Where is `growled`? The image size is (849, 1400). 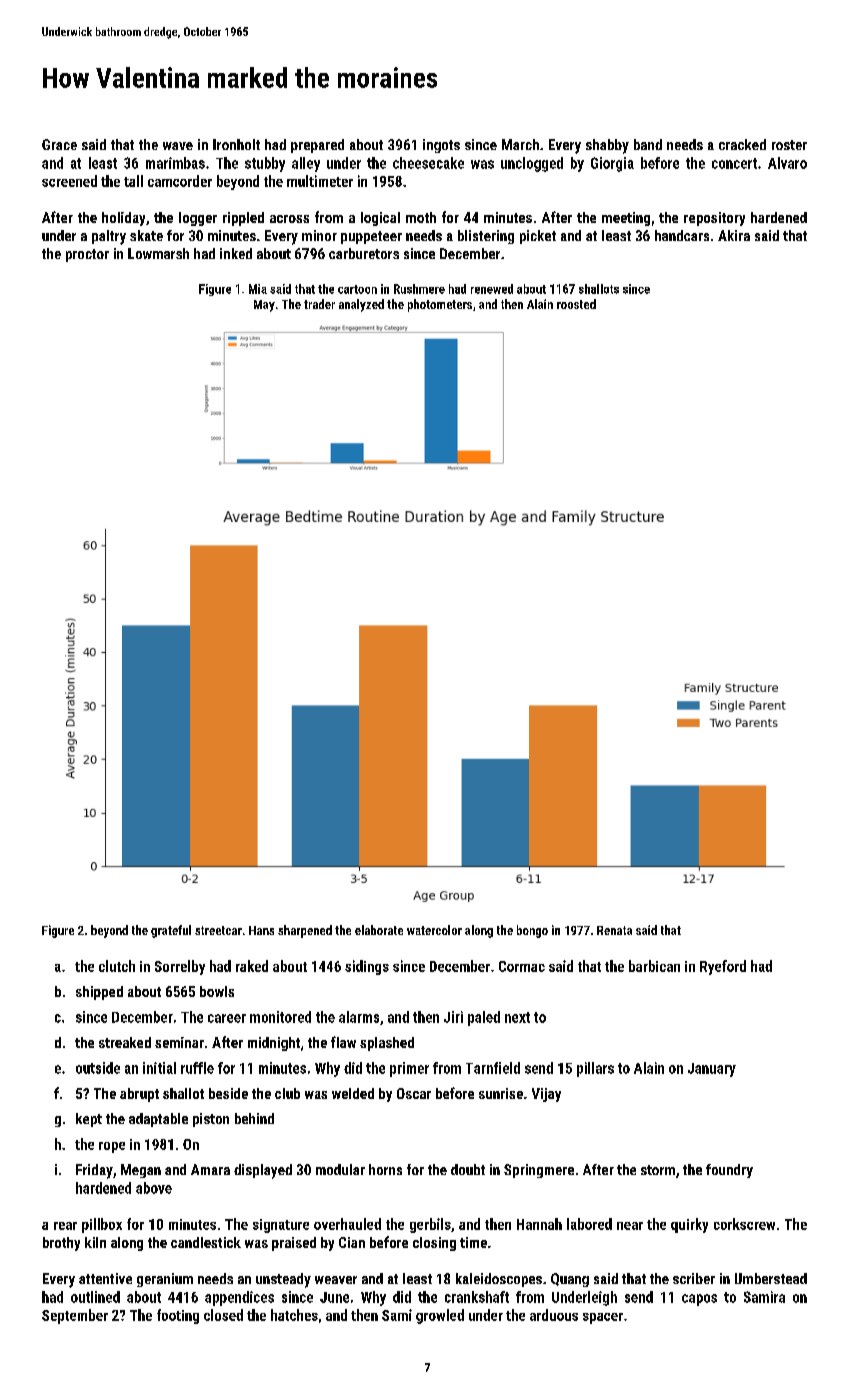
growled is located at coordinates (440, 1316).
